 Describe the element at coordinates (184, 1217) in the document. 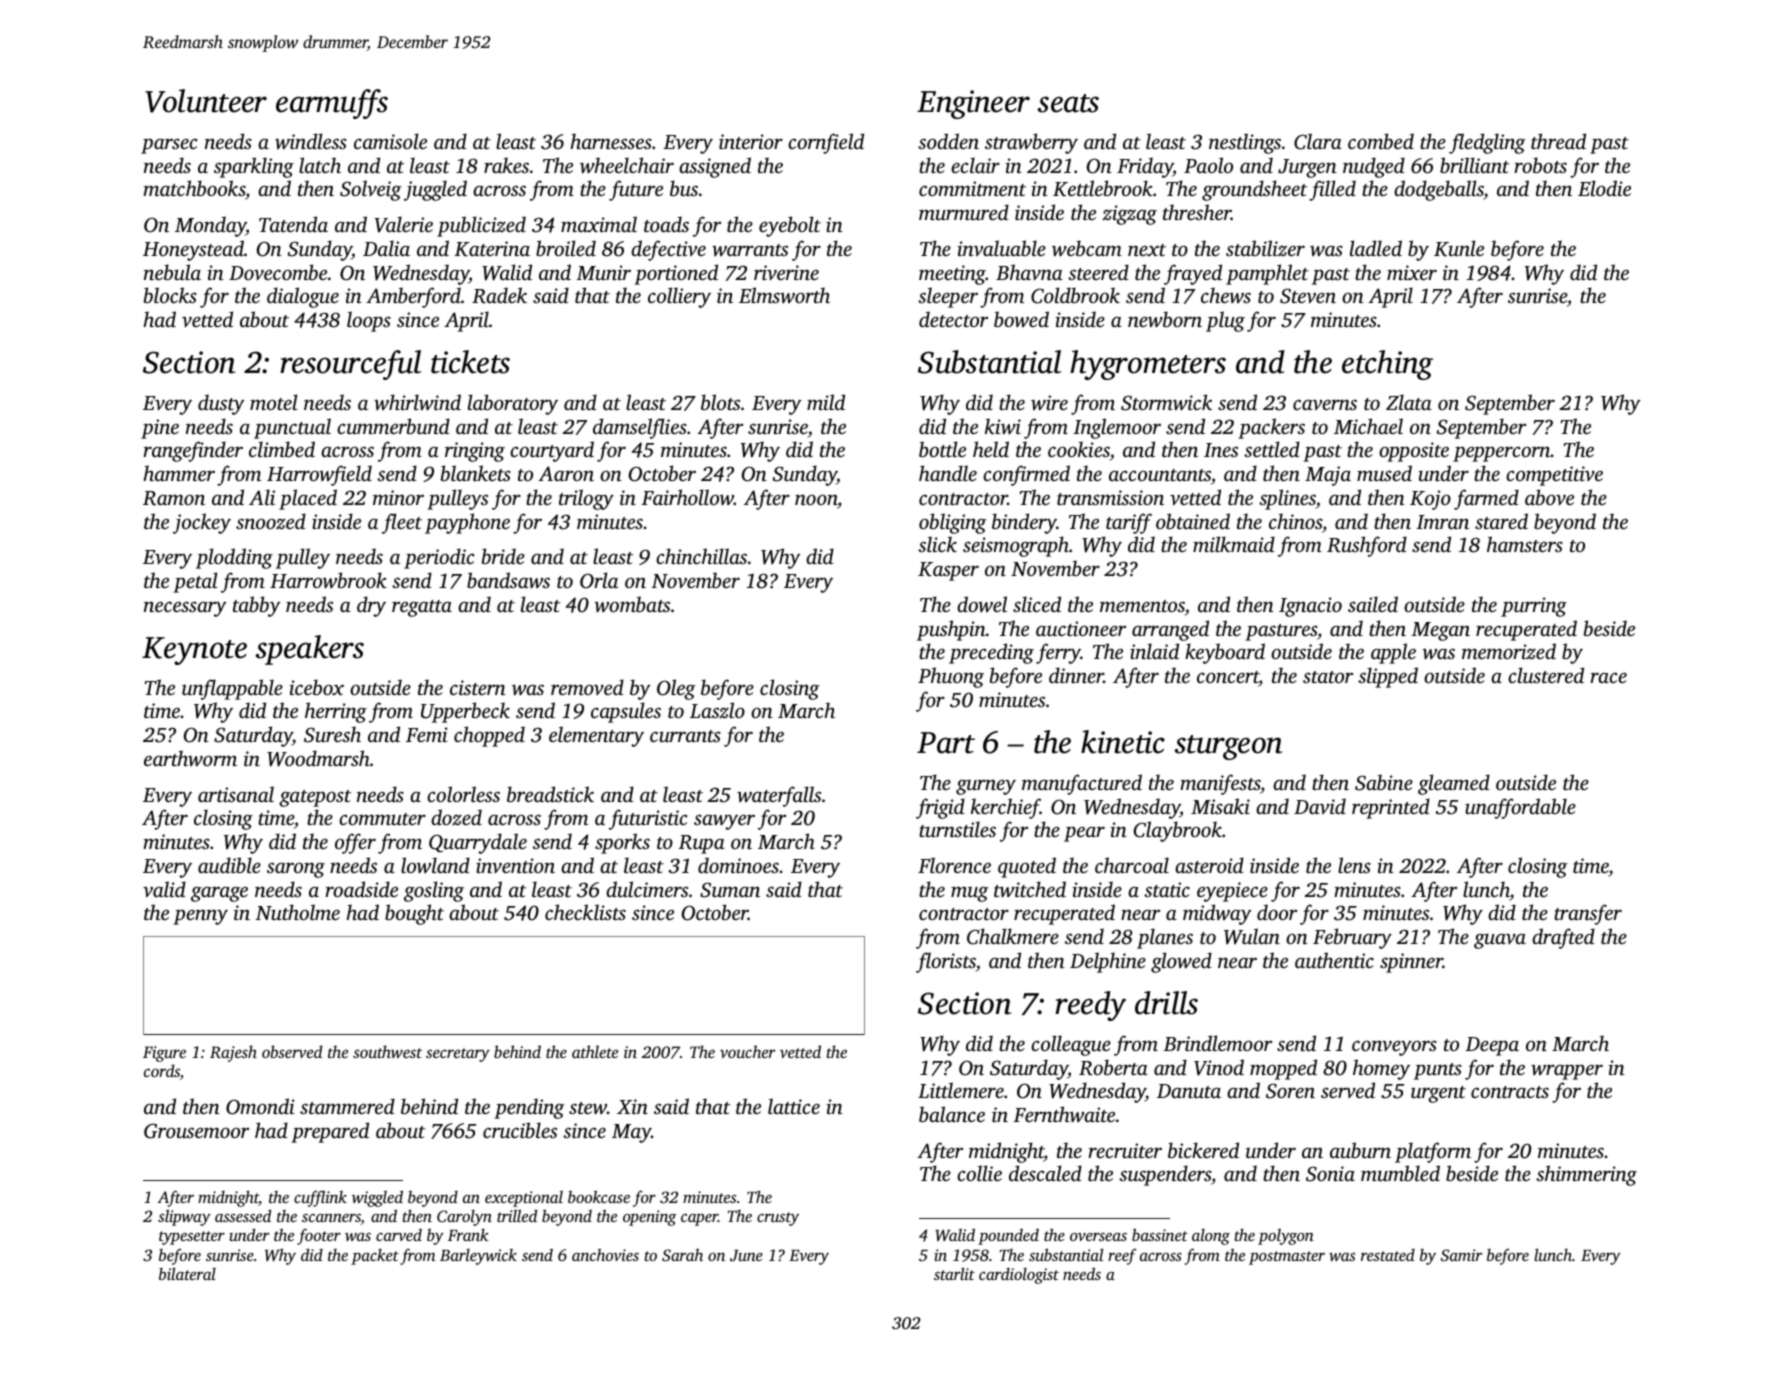

I see `slipway` at that location.
